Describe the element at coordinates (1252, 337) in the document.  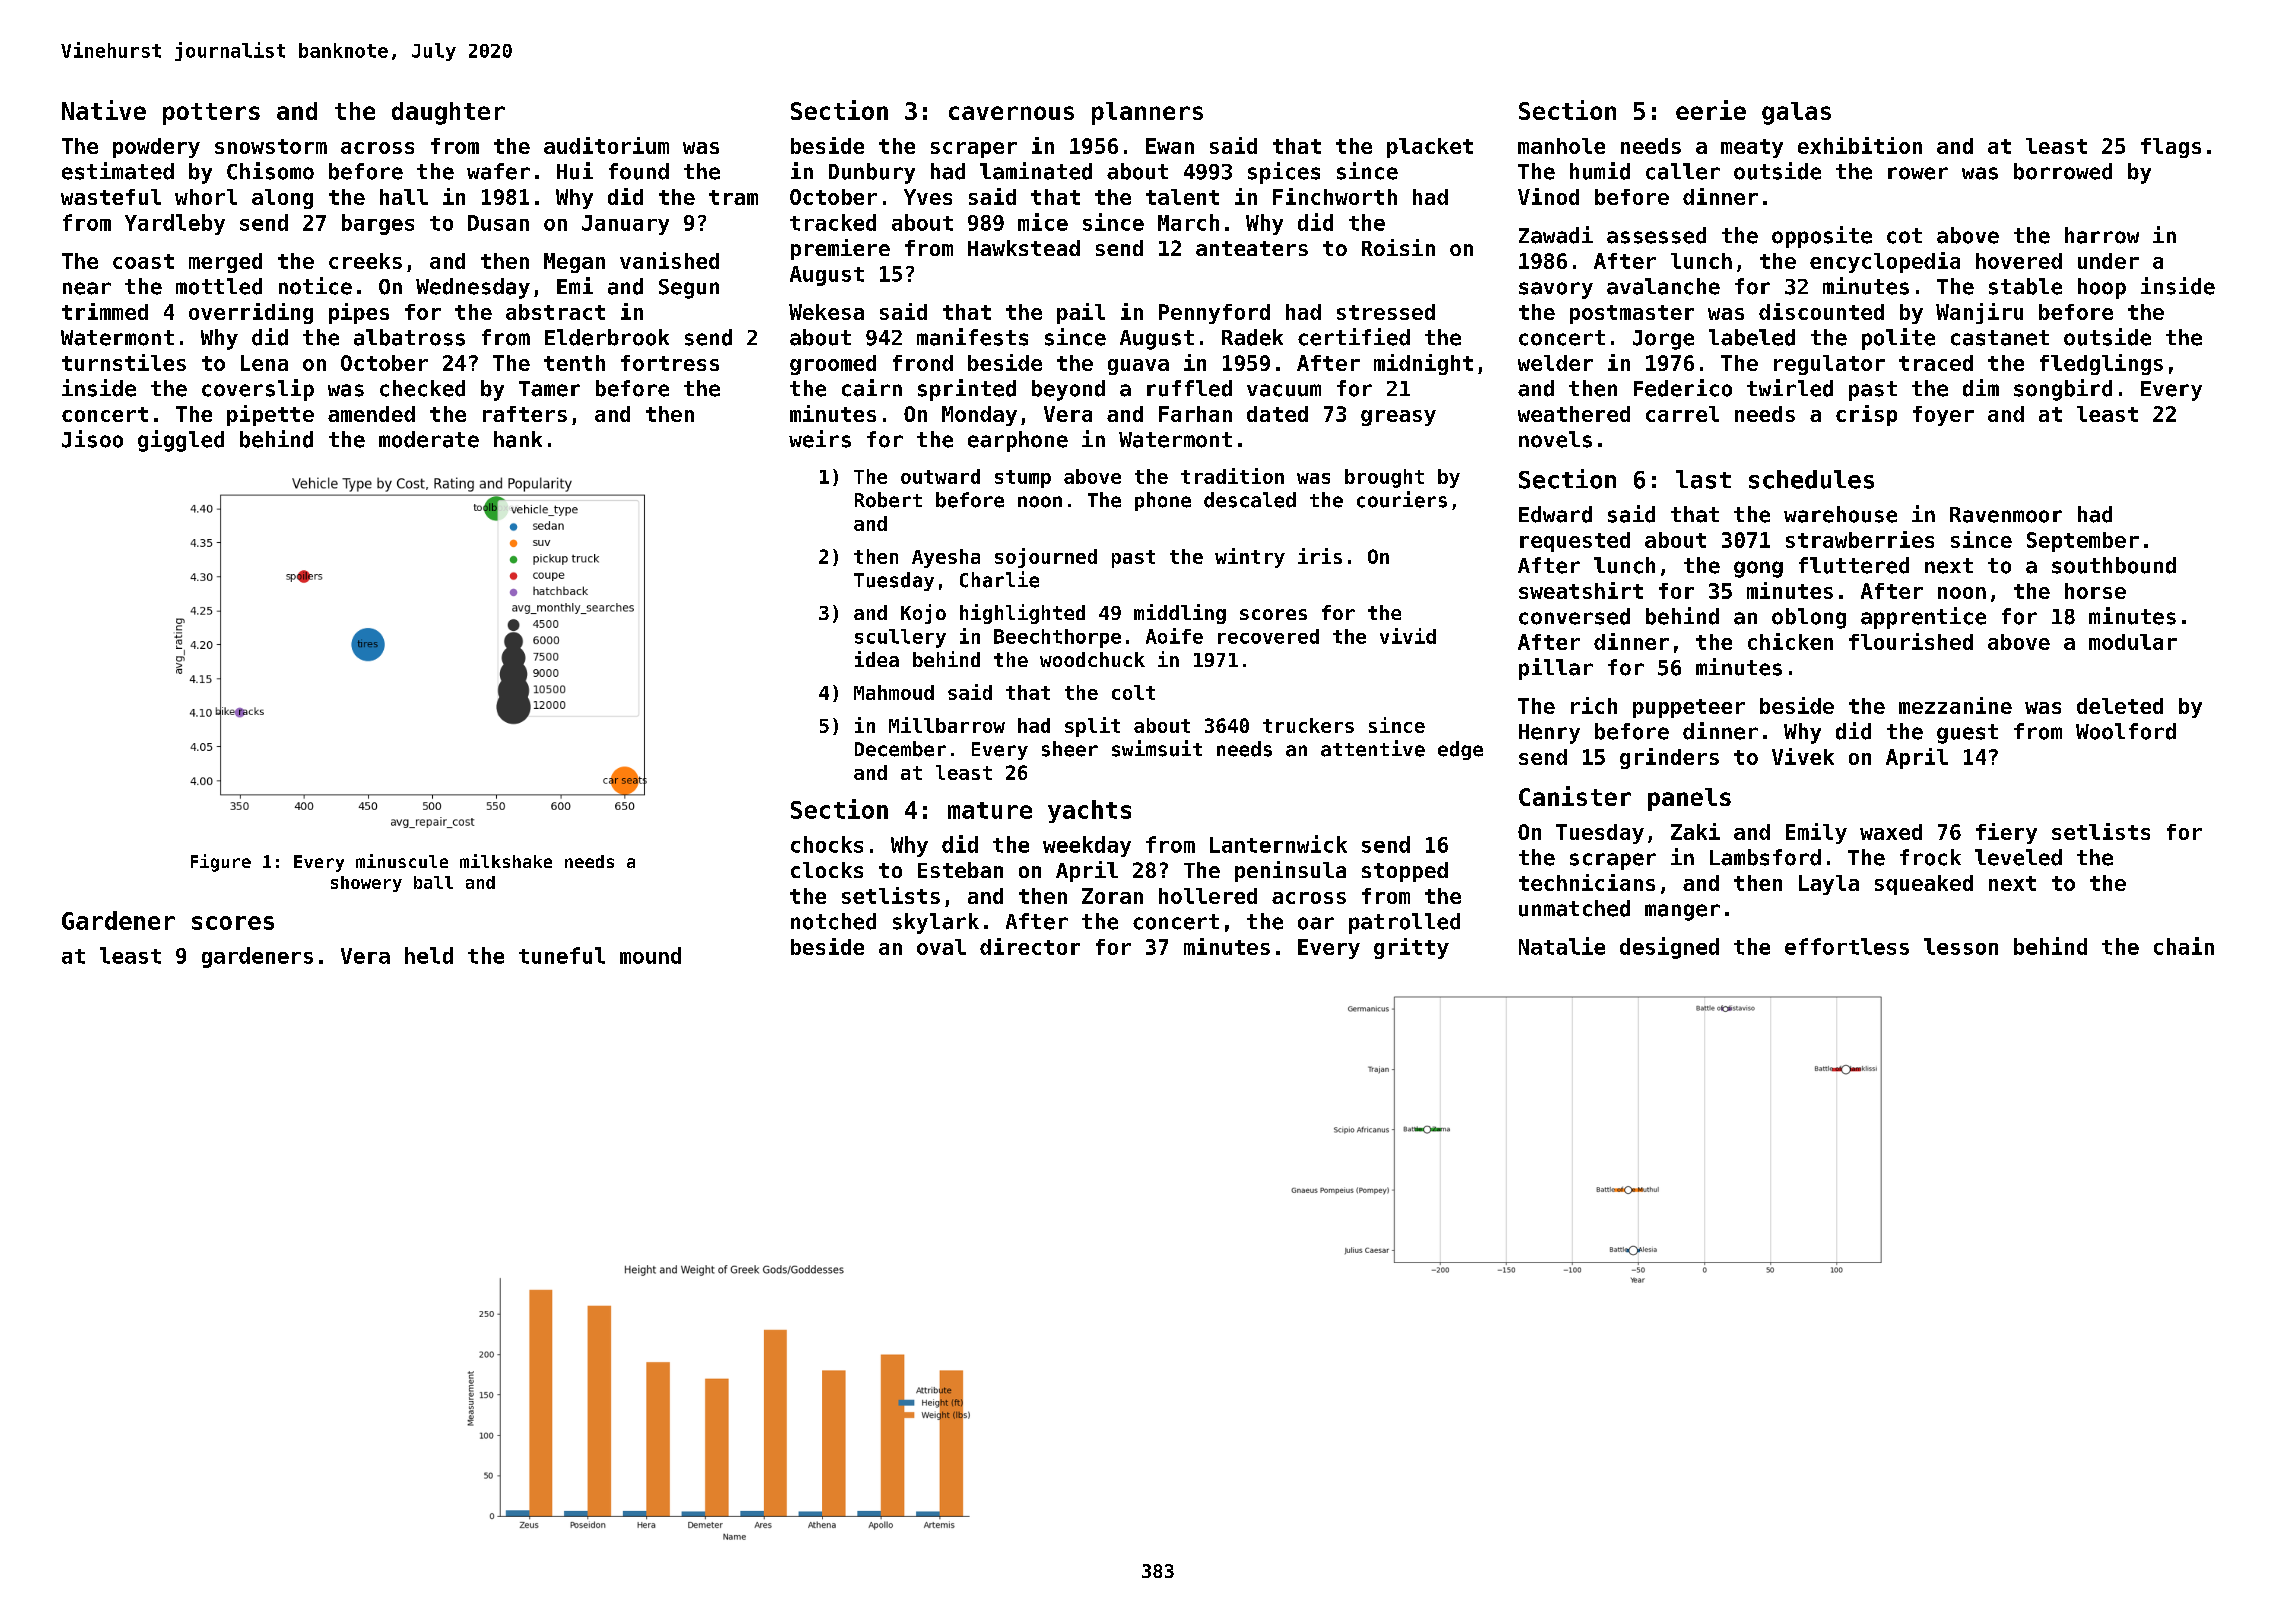
I see `Radek` at that location.
